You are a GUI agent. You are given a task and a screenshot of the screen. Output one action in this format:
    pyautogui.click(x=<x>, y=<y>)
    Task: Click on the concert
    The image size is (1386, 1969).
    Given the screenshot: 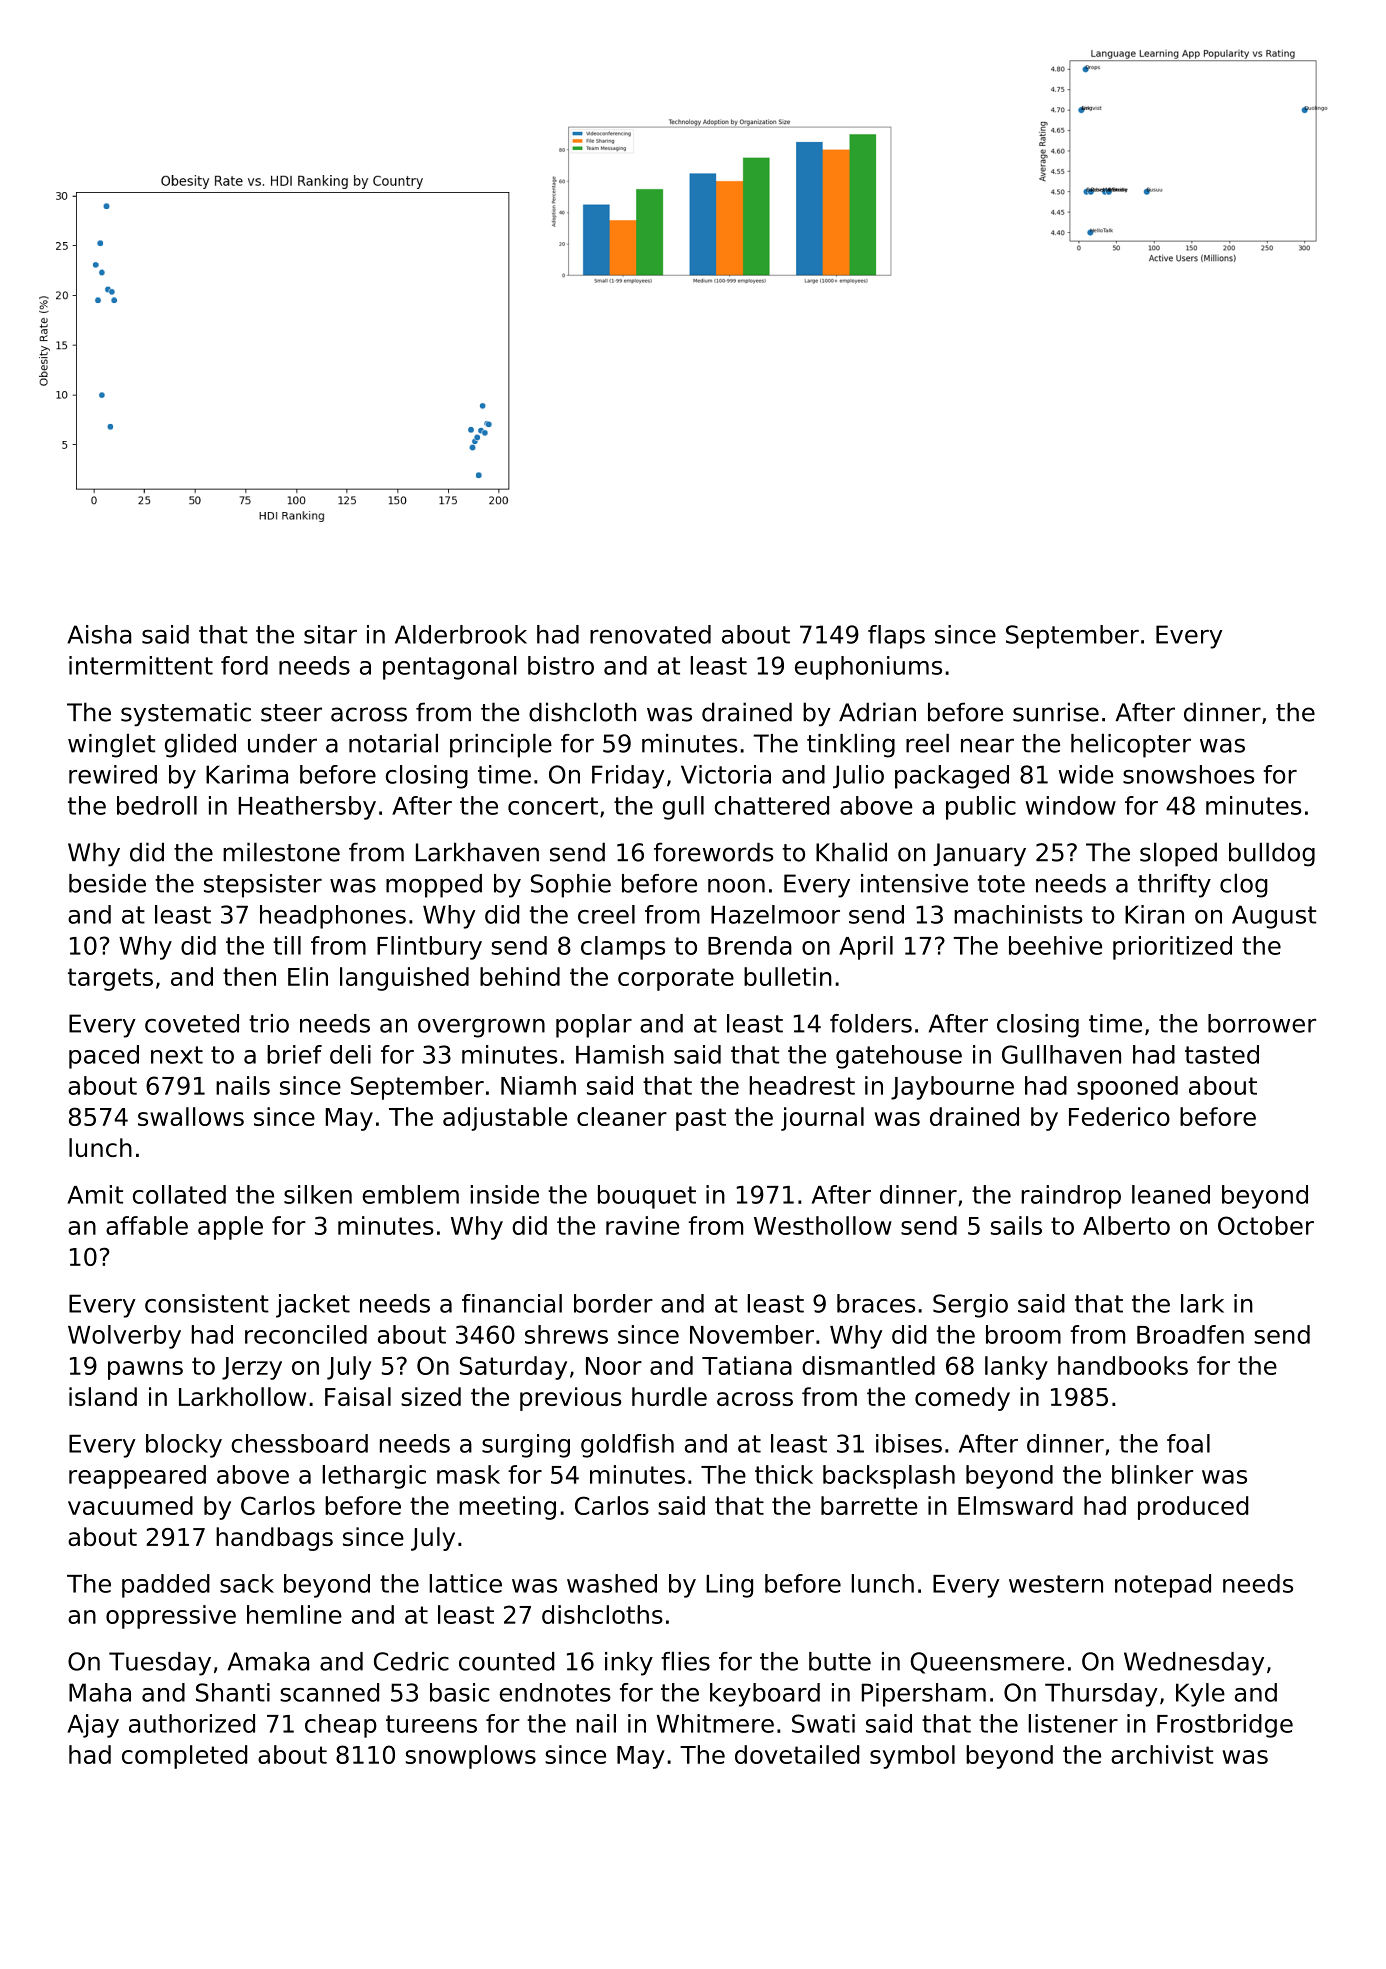 What is the action you would take?
    pyautogui.click(x=553, y=806)
